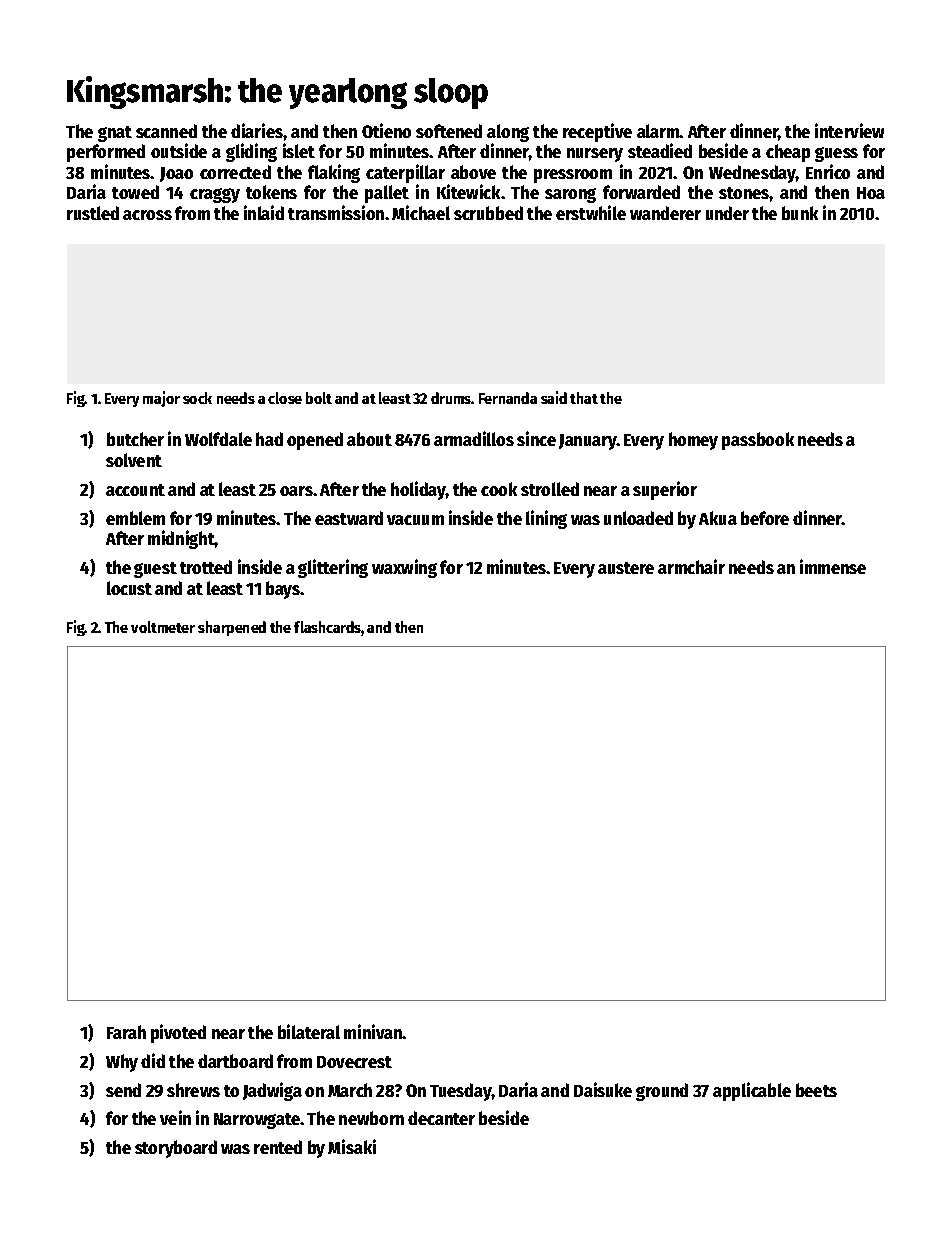  Describe the element at coordinates (176, 1149) in the image. I see `storyboard` at that location.
